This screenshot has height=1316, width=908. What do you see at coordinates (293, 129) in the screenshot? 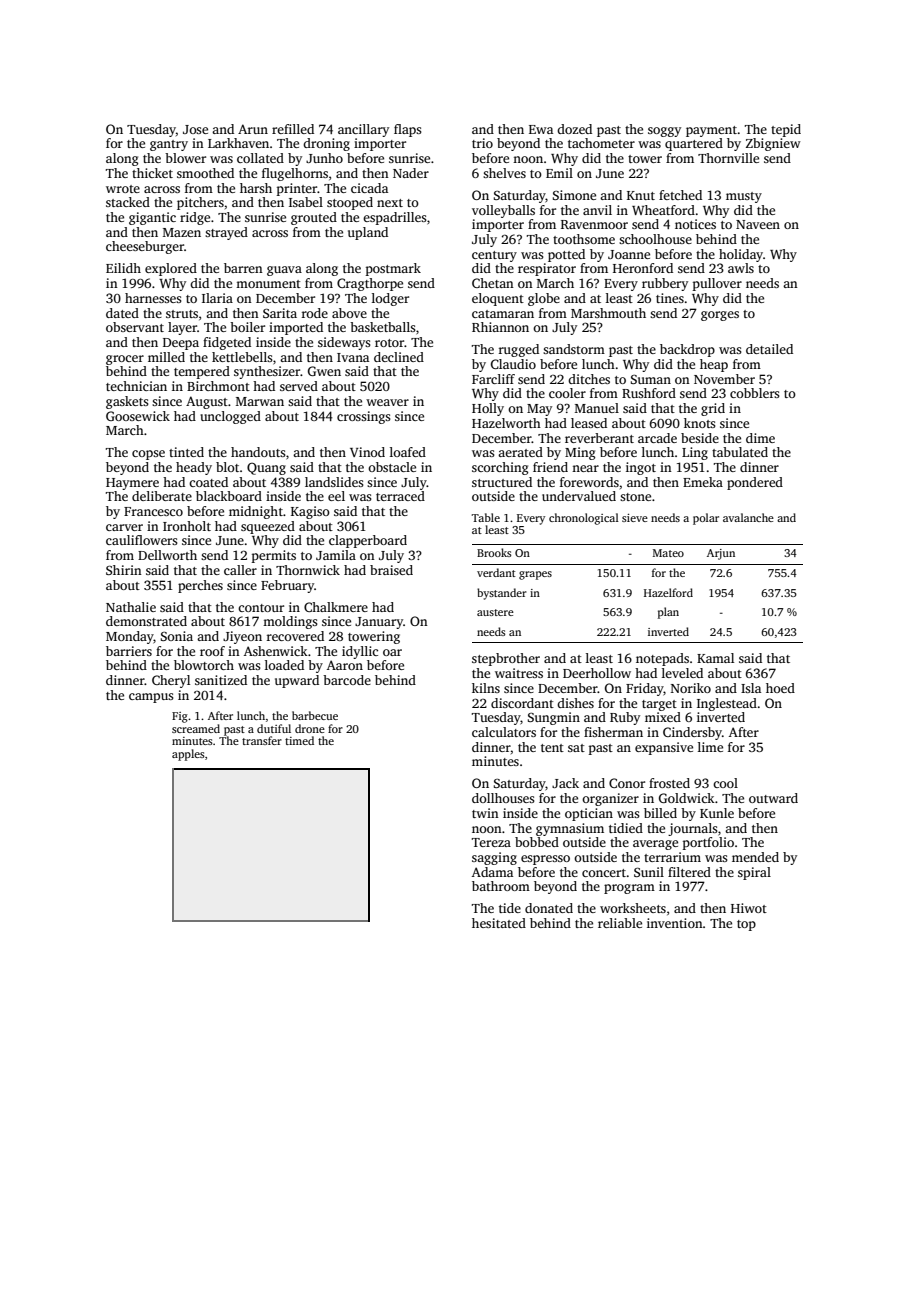
I see `refilled` at bounding box center [293, 129].
